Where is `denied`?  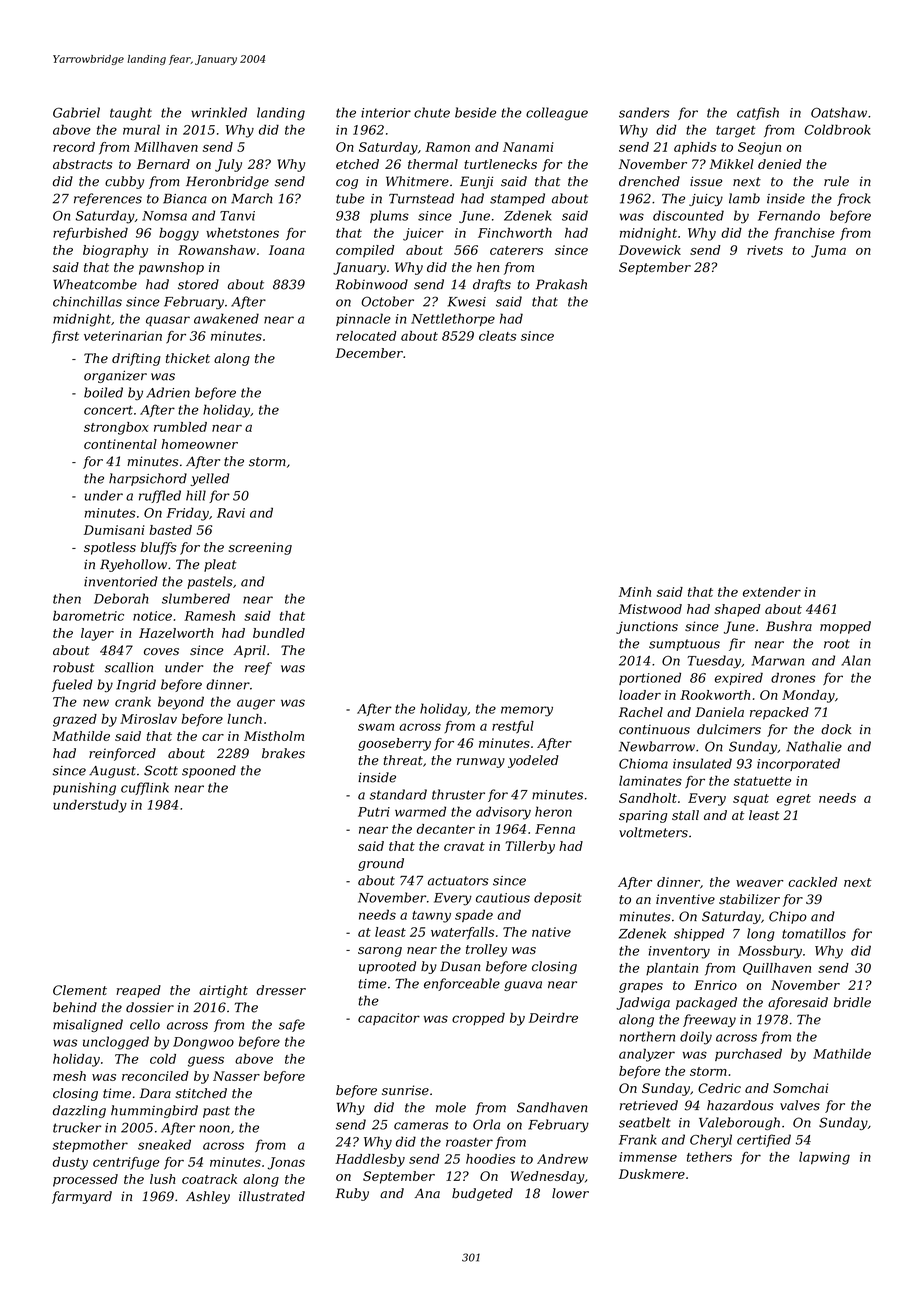 denied is located at coordinates (780, 164).
